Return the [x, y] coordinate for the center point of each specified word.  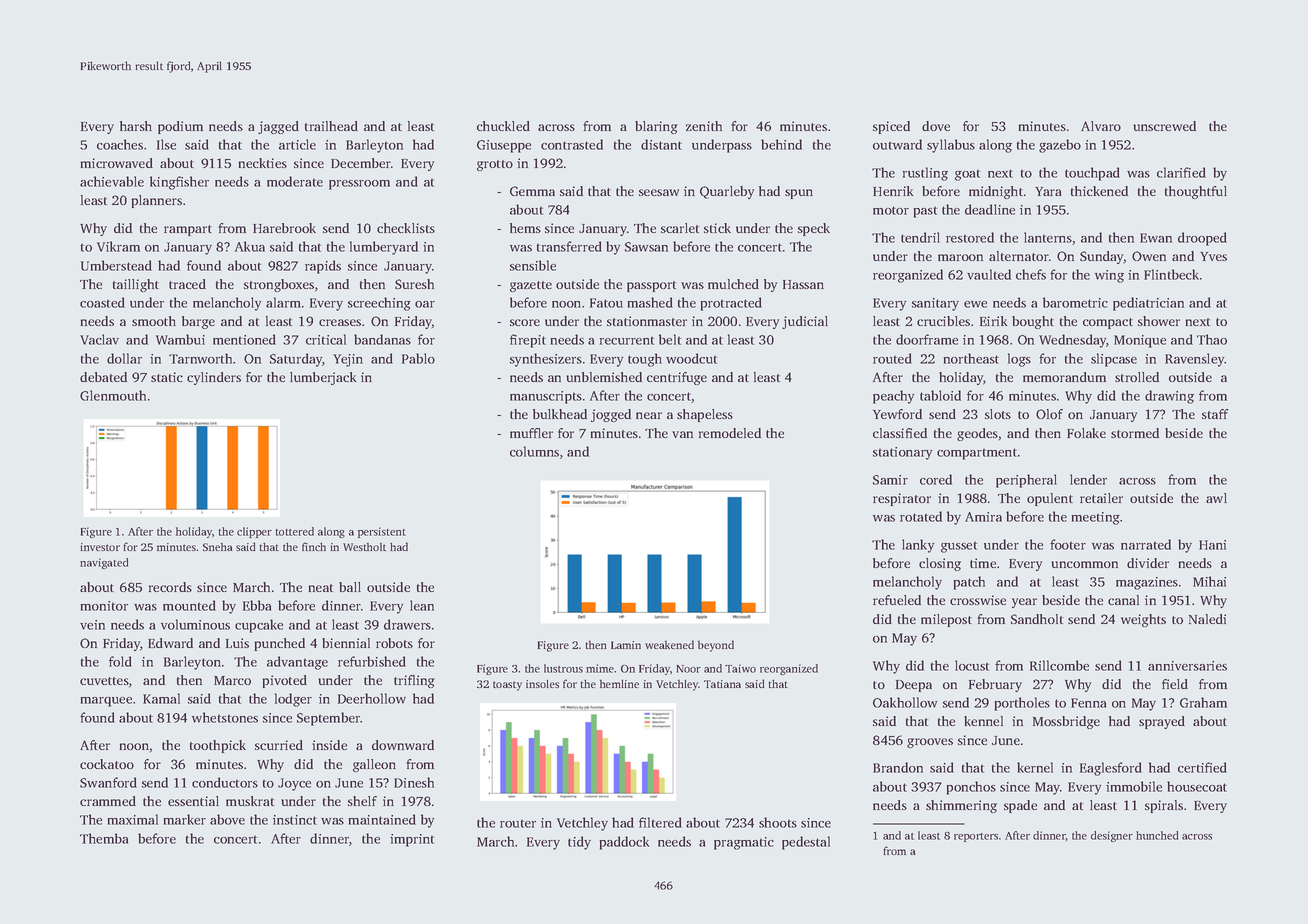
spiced [891, 127]
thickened [1099, 191]
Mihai [1209, 581]
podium [180, 127]
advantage [297, 663]
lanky [918, 546]
